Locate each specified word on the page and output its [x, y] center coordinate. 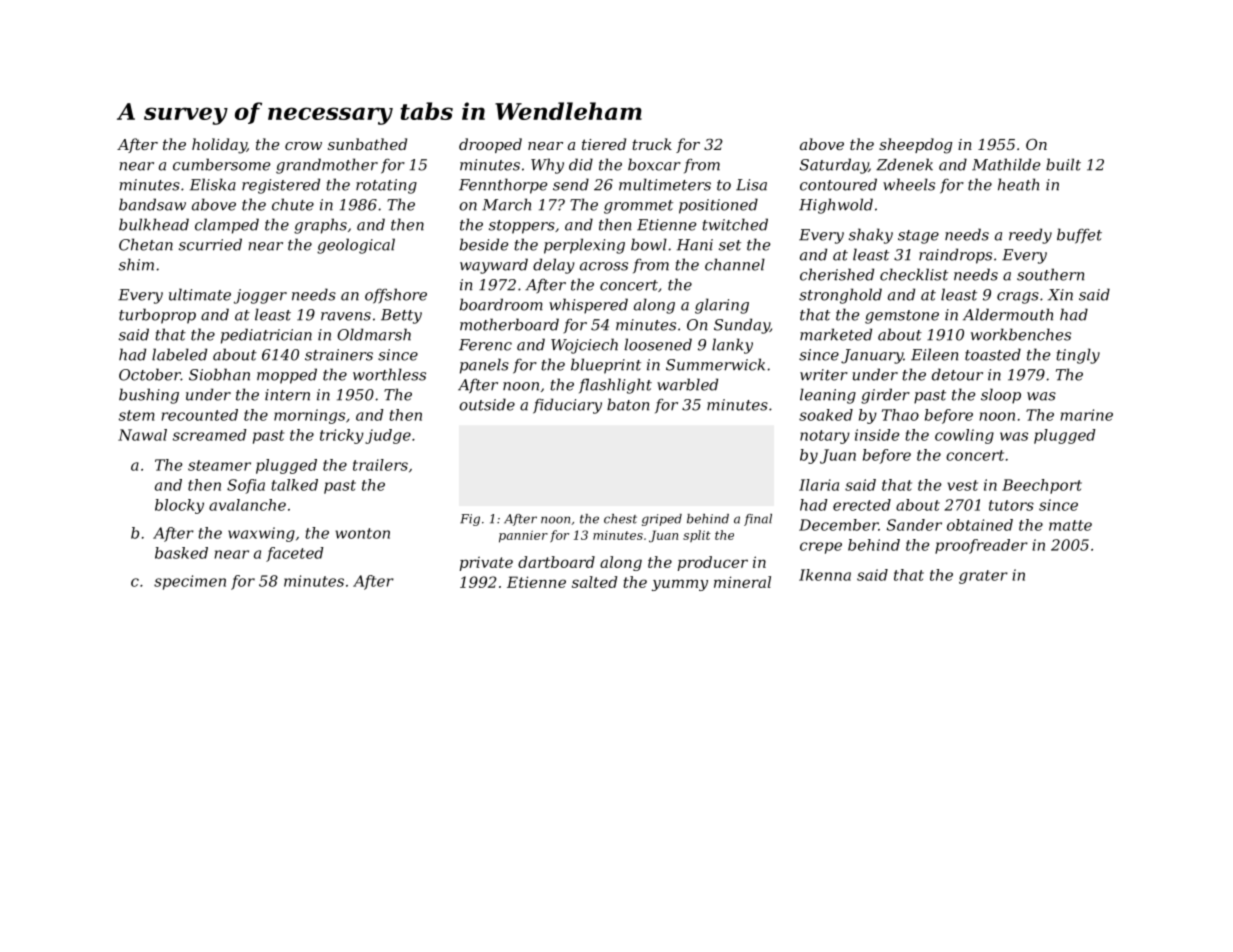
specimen [190, 582]
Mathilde [1006, 164]
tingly [1078, 356]
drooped [490, 145]
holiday [219, 146]
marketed [836, 334]
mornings [309, 416]
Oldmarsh [374, 334]
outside [487, 404]
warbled [687, 384]
